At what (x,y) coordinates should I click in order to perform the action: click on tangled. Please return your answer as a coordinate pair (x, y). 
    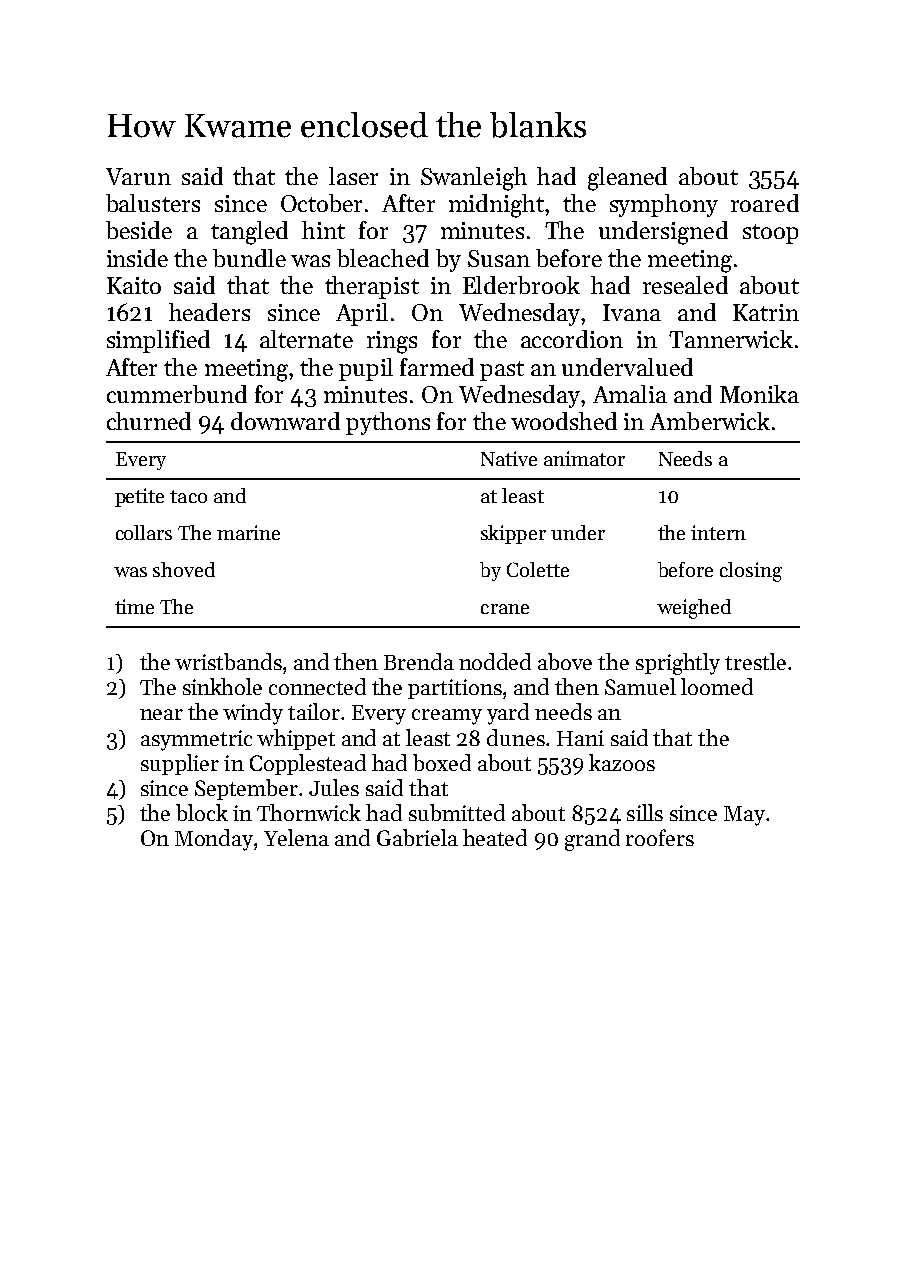
    Looking at the image, I should click on (249, 233).
